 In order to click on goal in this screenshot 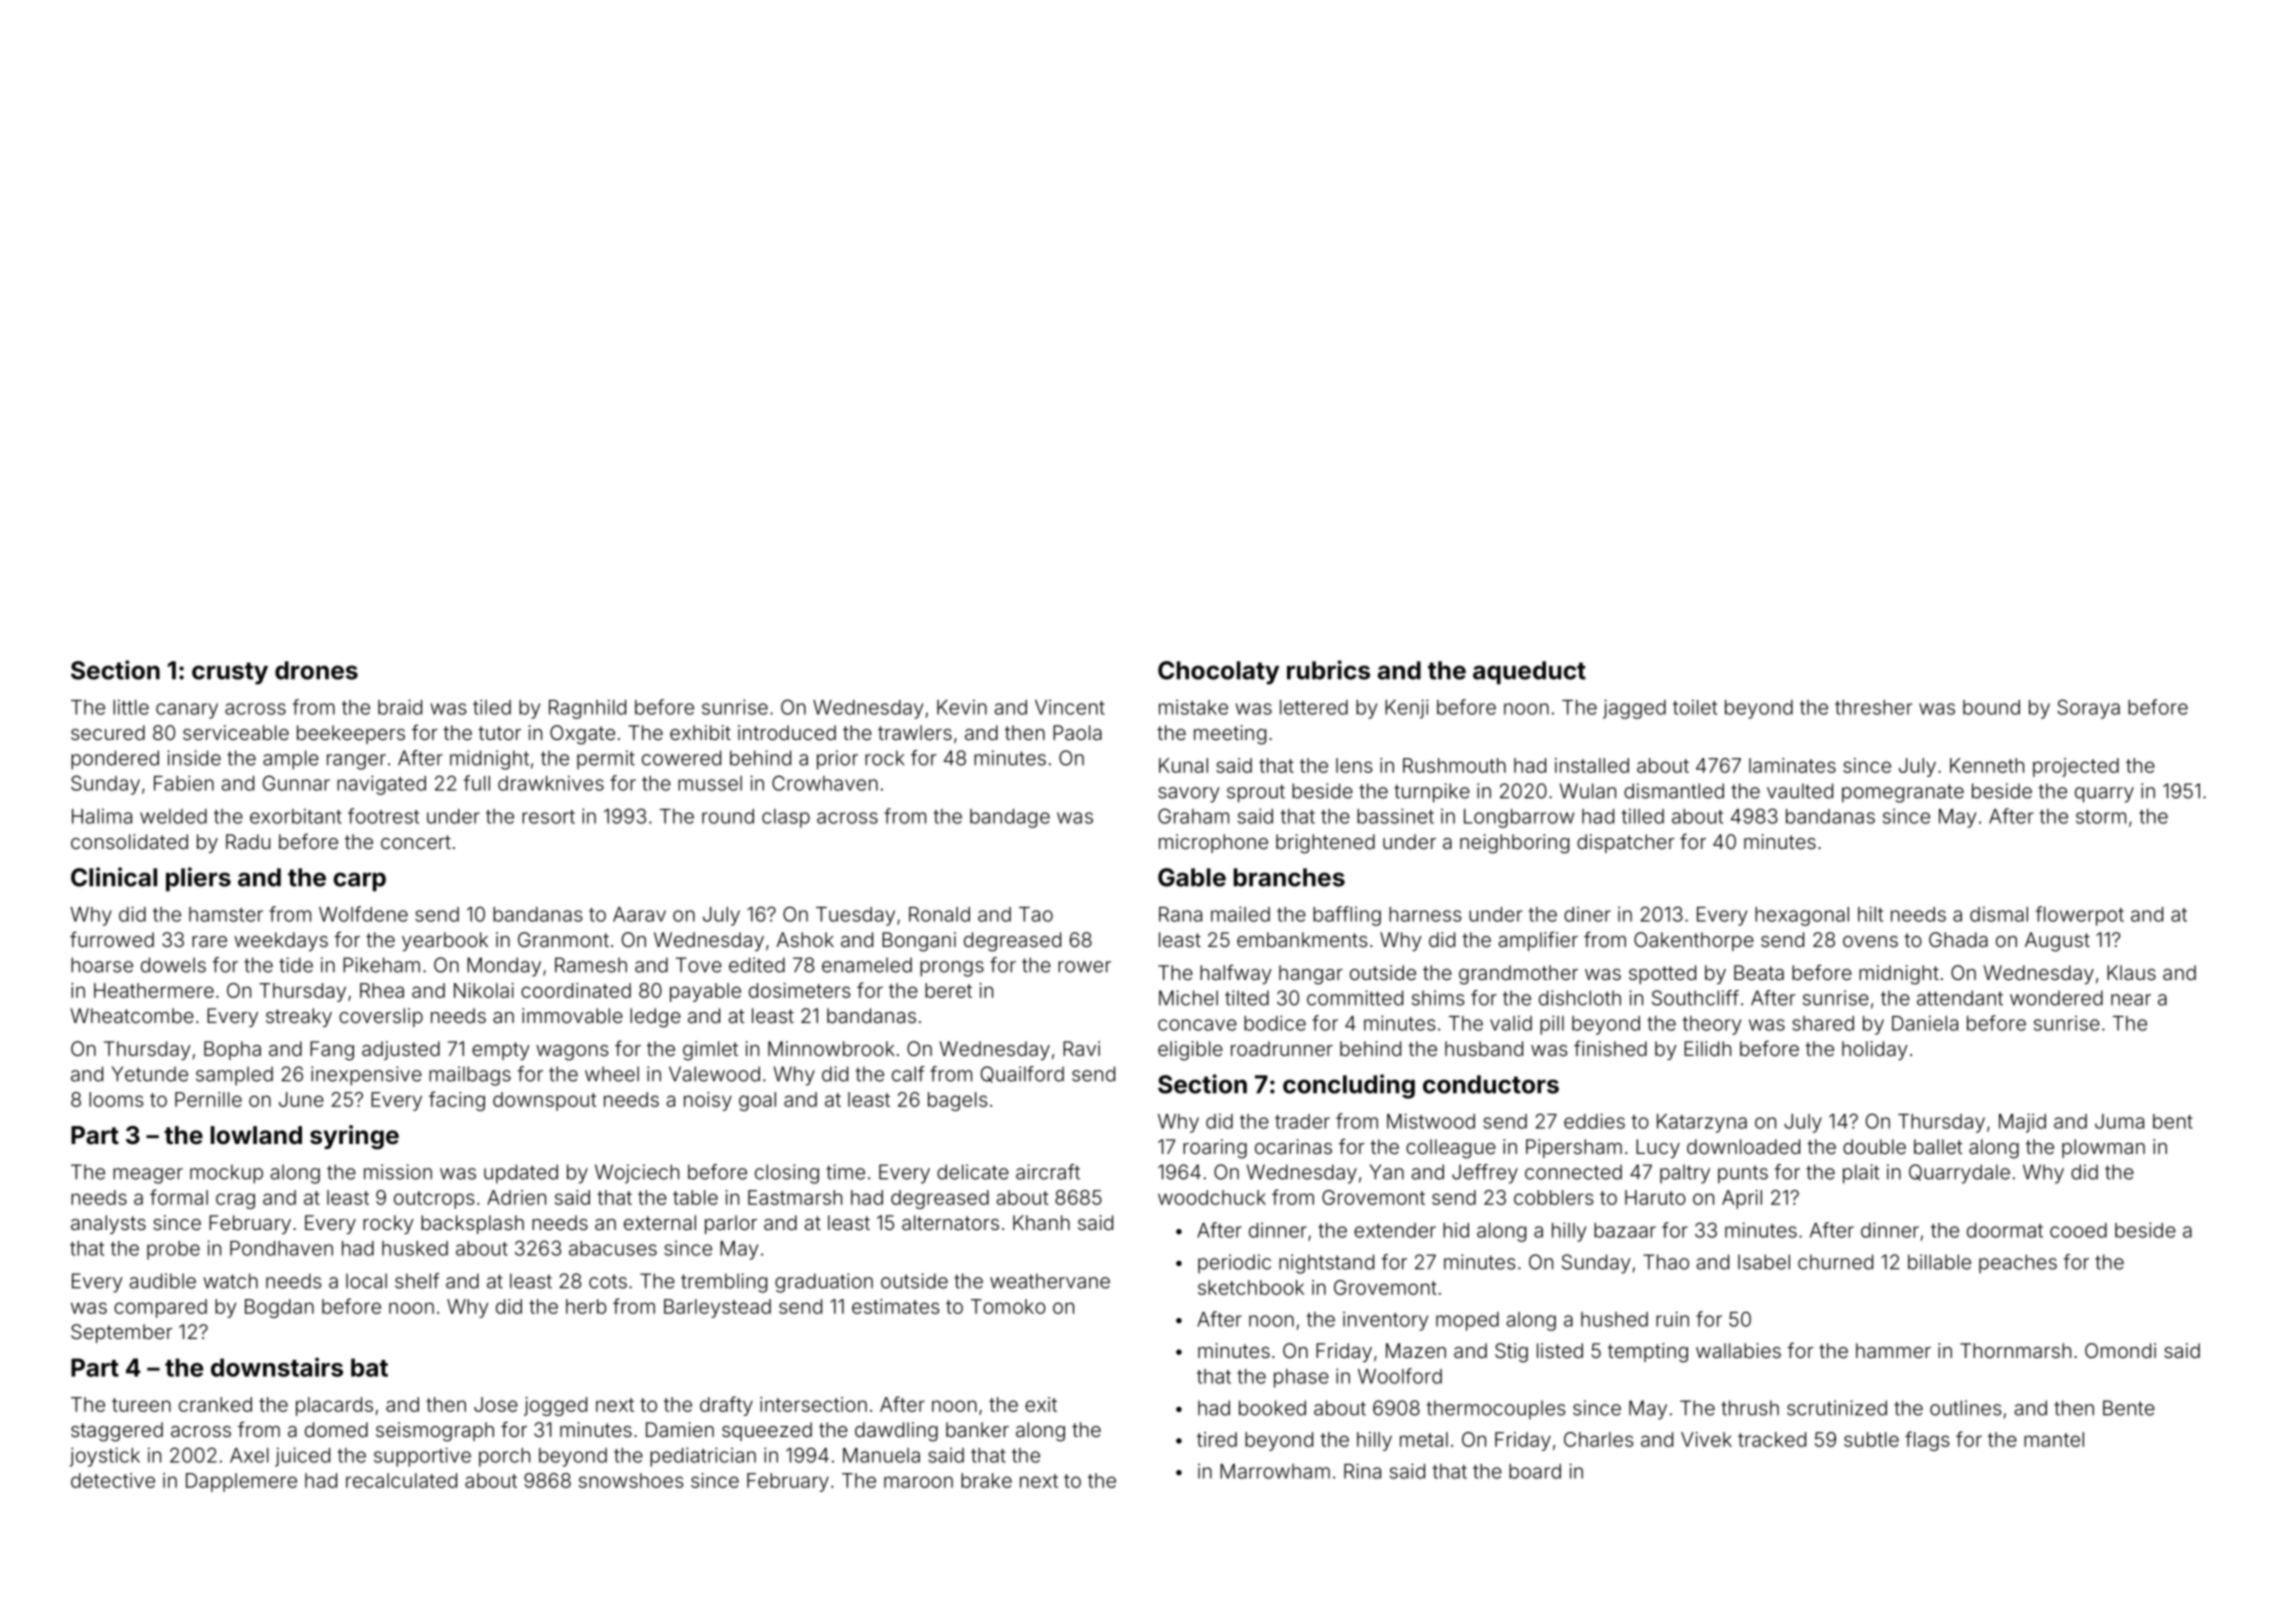, I will do `click(757, 1101)`.
